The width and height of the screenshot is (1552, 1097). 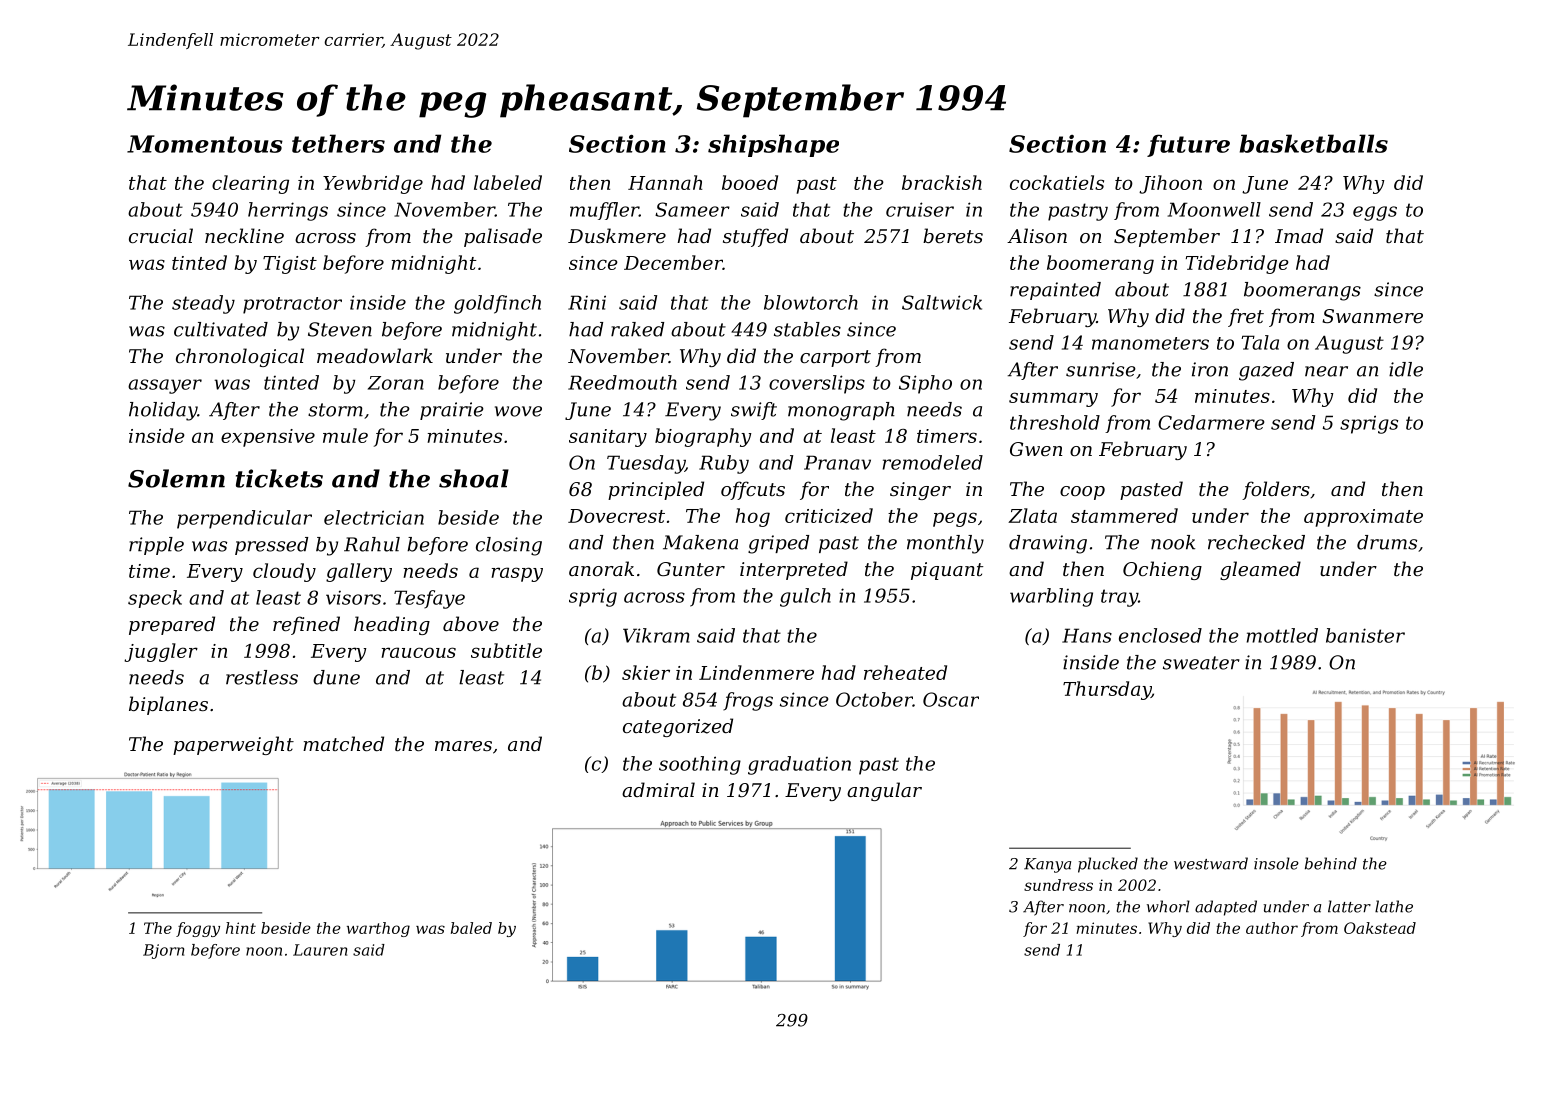 I want to click on steady, so click(x=203, y=304).
